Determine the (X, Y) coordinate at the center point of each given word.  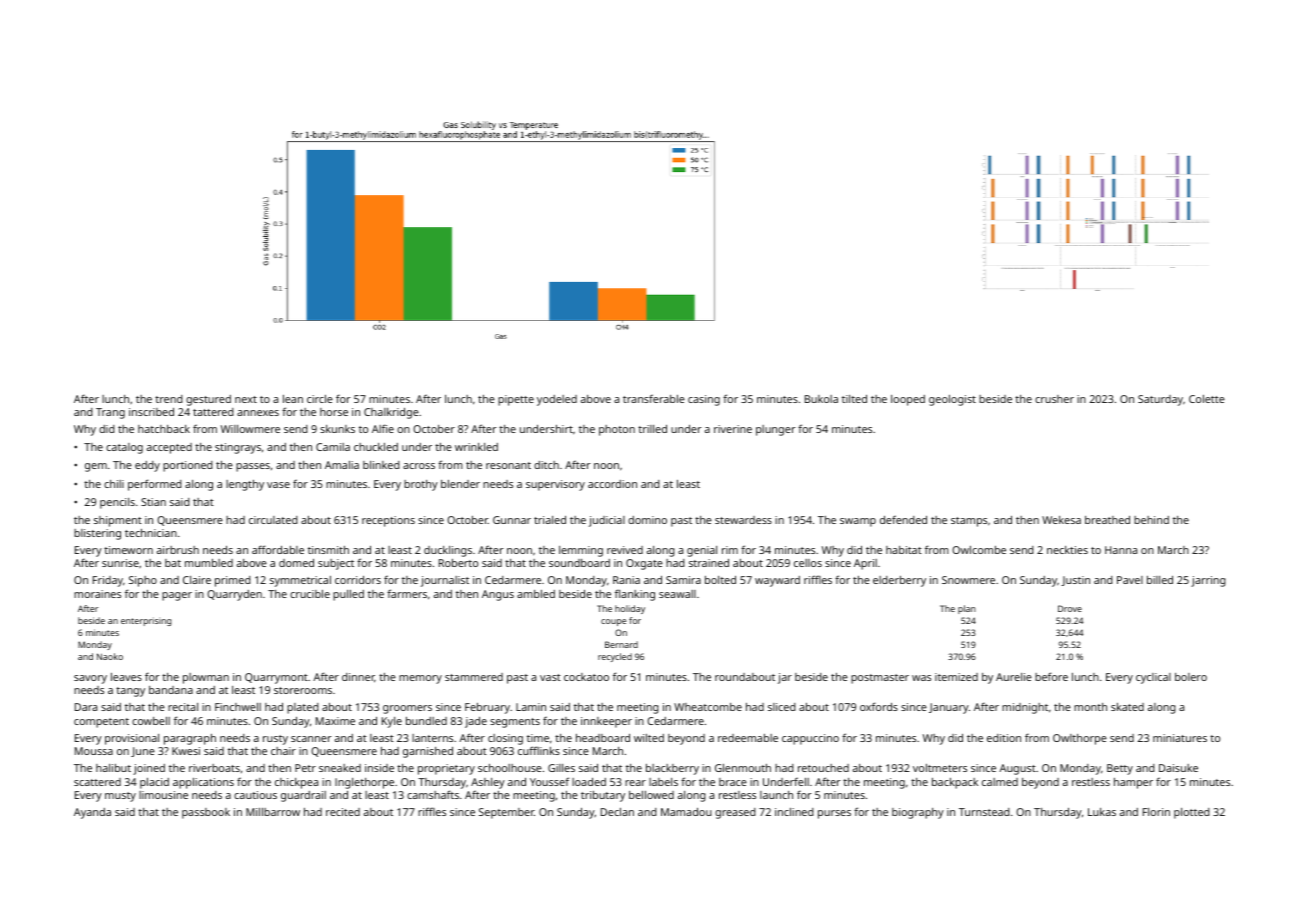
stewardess (743, 520)
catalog (124, 448)
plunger (775, 430)
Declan (617, 812)
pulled (348, 595)
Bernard (621, 644)
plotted (1192, 813)
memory (420, 679)
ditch (546, 465)
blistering (97, 534)
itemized (956, 677)
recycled (615, 657)
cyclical (1153, 678)
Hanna (1121, 550)
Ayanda (92, 813)
